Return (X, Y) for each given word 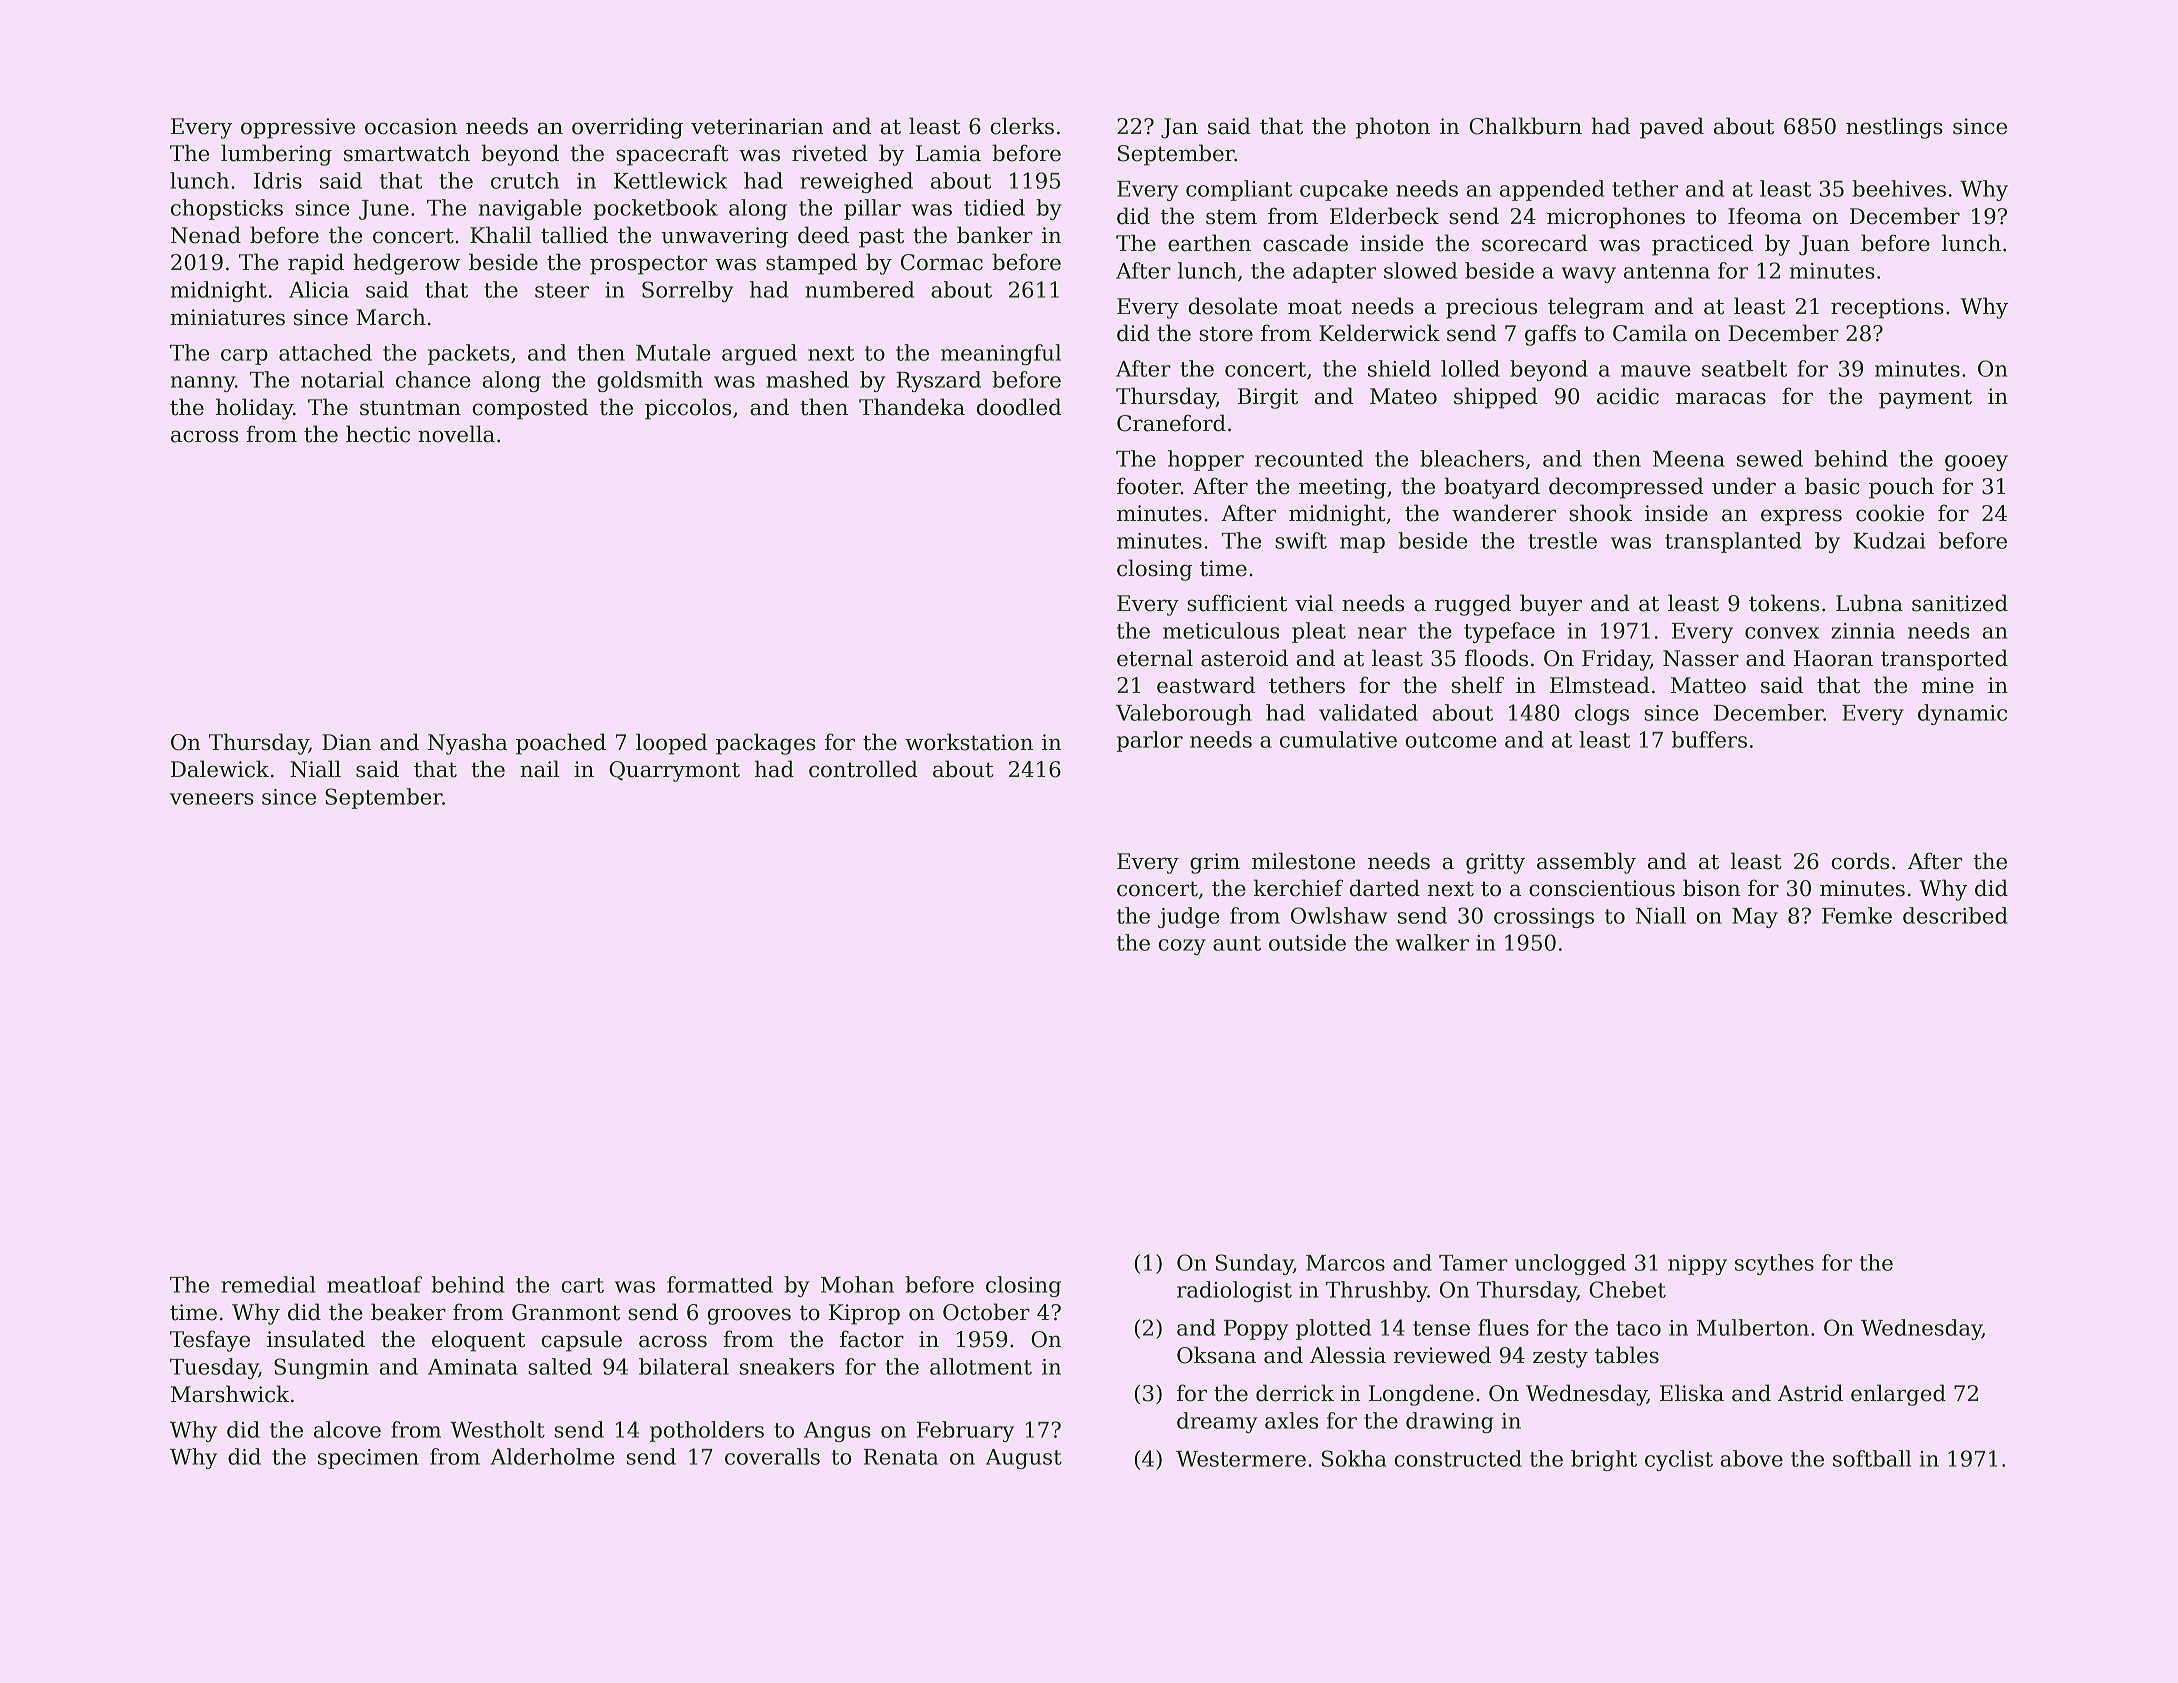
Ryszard (938, 381)
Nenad (206, 235)
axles (1291, 1420)
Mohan (857, 1284)
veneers (212, 799)
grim (1215, 863)
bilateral (684, 1366)
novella (456, 434)
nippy (1697, 1265)
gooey (1976, 463)
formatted (720, 1284)
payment (1925, 399)
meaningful (1001, 354)
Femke (1857, 915)
